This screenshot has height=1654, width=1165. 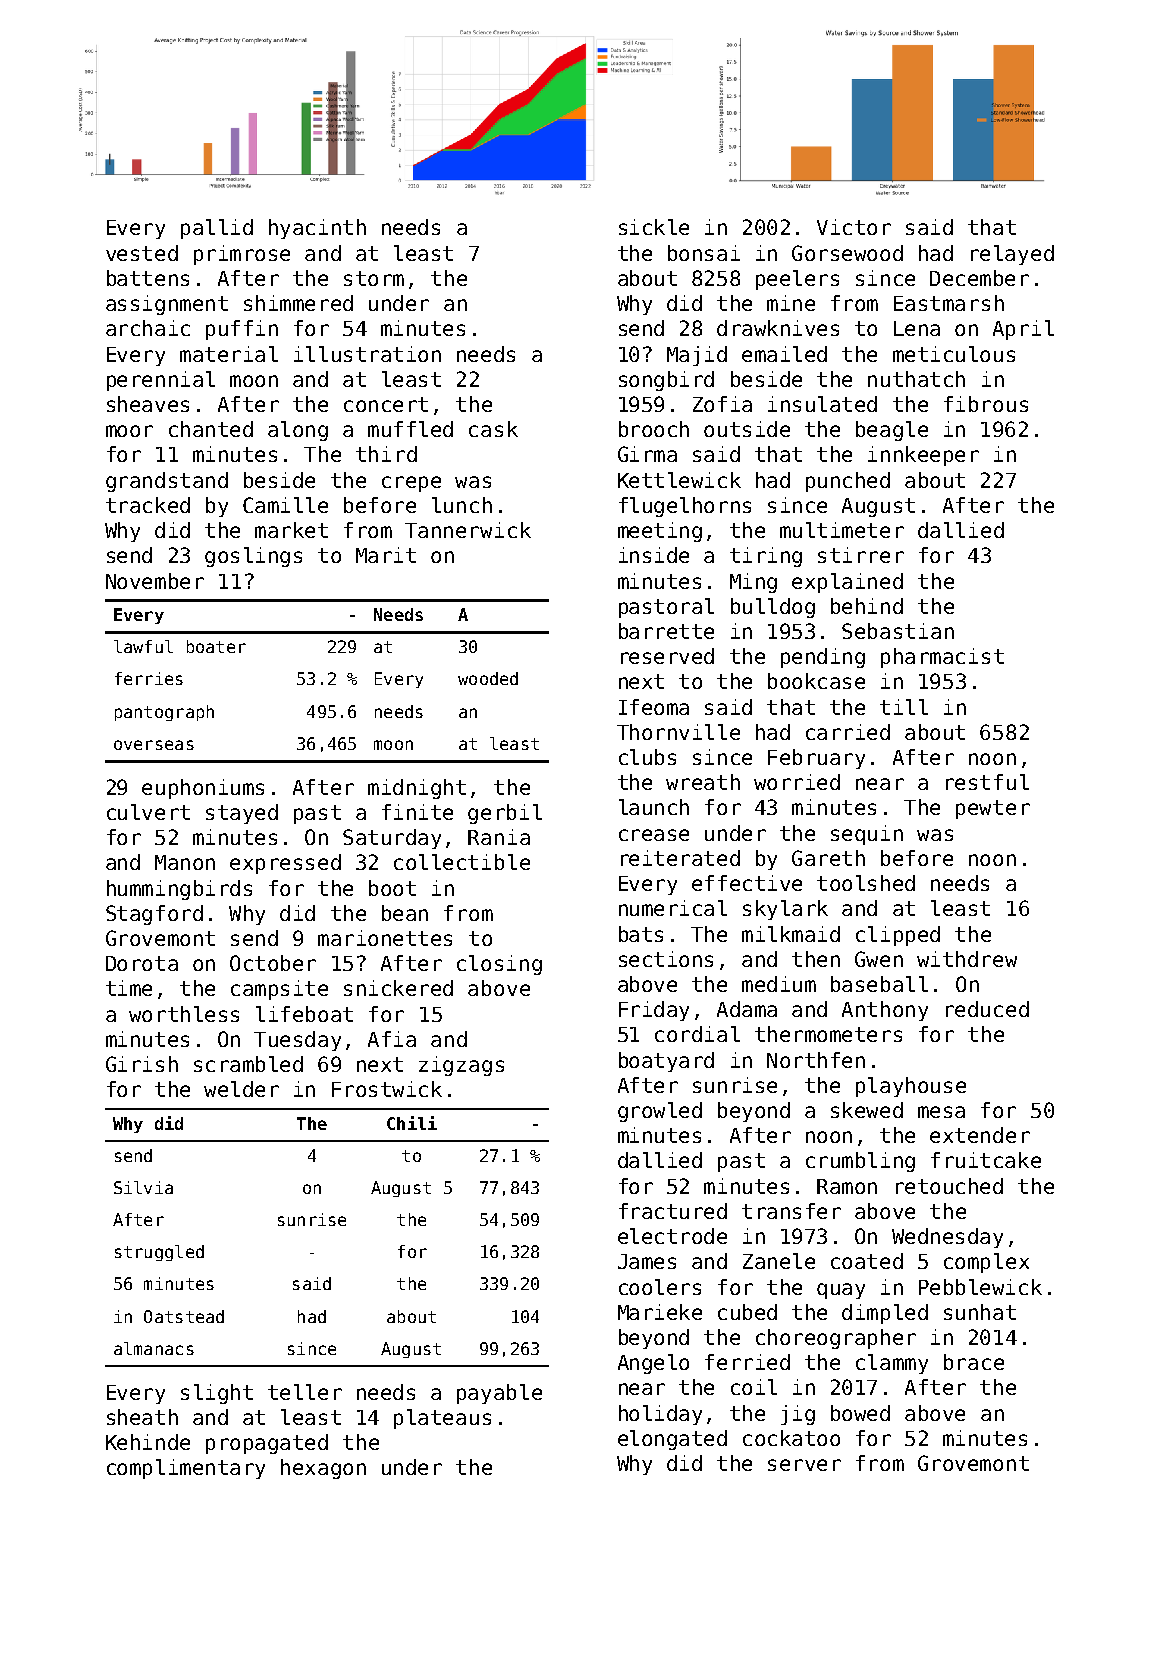 I want to click on bowed, so click(x=860, y=1413).
